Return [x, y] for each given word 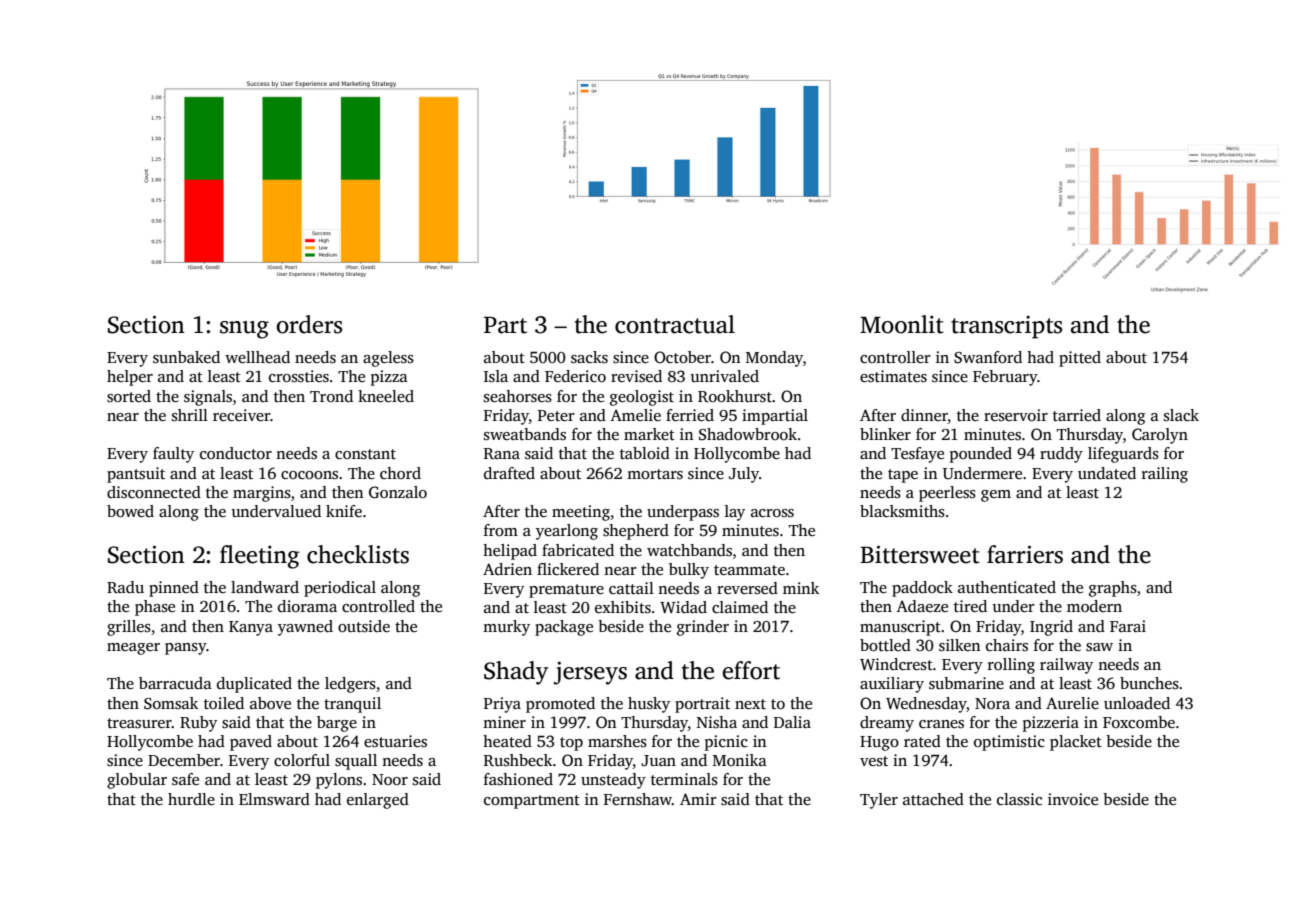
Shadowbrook [748, 434]
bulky [689, 571]
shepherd [636, 532]
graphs [1113, 589]
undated [1107, 473]
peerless [947, 494]
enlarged [378, 801]
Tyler [879, 801]
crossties [299, 376]
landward [265, 587]
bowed [130, 511]
